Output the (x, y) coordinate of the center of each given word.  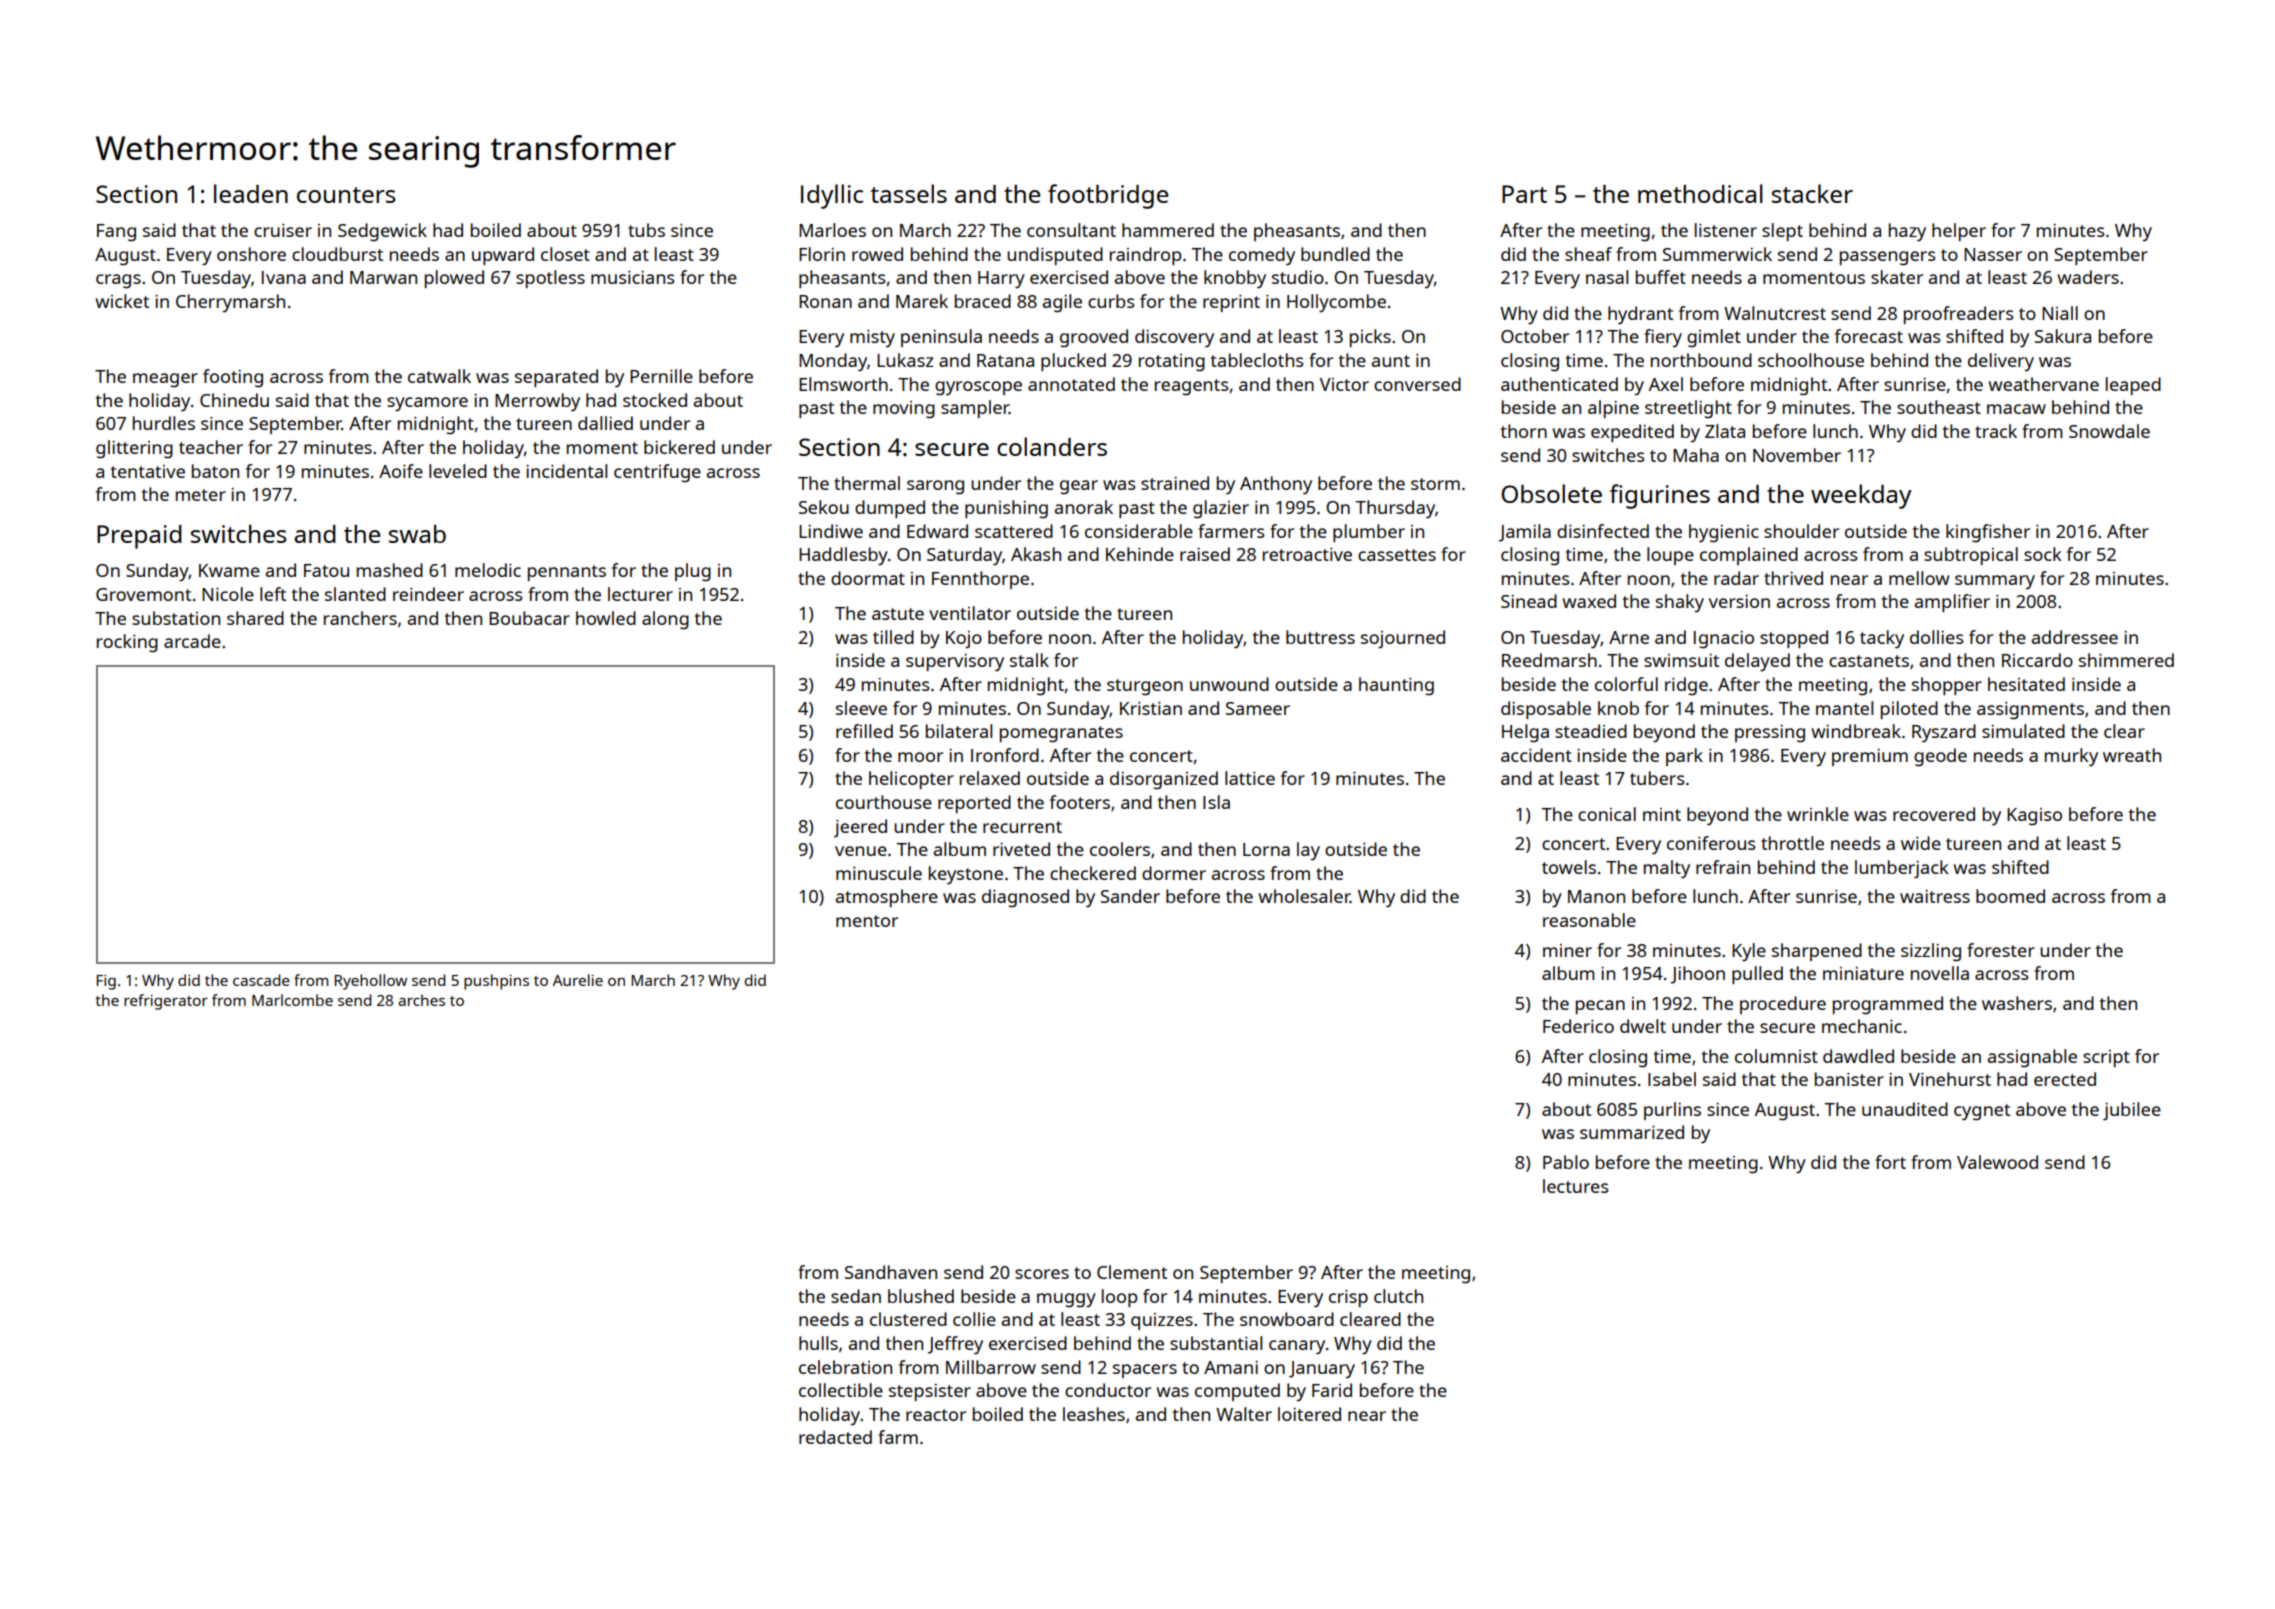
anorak (1084, 507)
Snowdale (2109, 431)
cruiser (283, 230)
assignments (2030, 711)
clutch (1398, 1296)
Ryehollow (370, 982)
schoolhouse (1811, 360)
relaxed (990, 778)
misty (872, 338)
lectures (1576, 1186)
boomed (2010, 896)
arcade (192, 641)
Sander (1130, 896)
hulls (818, 1343)
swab (417, 534)
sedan (856, 1296)
